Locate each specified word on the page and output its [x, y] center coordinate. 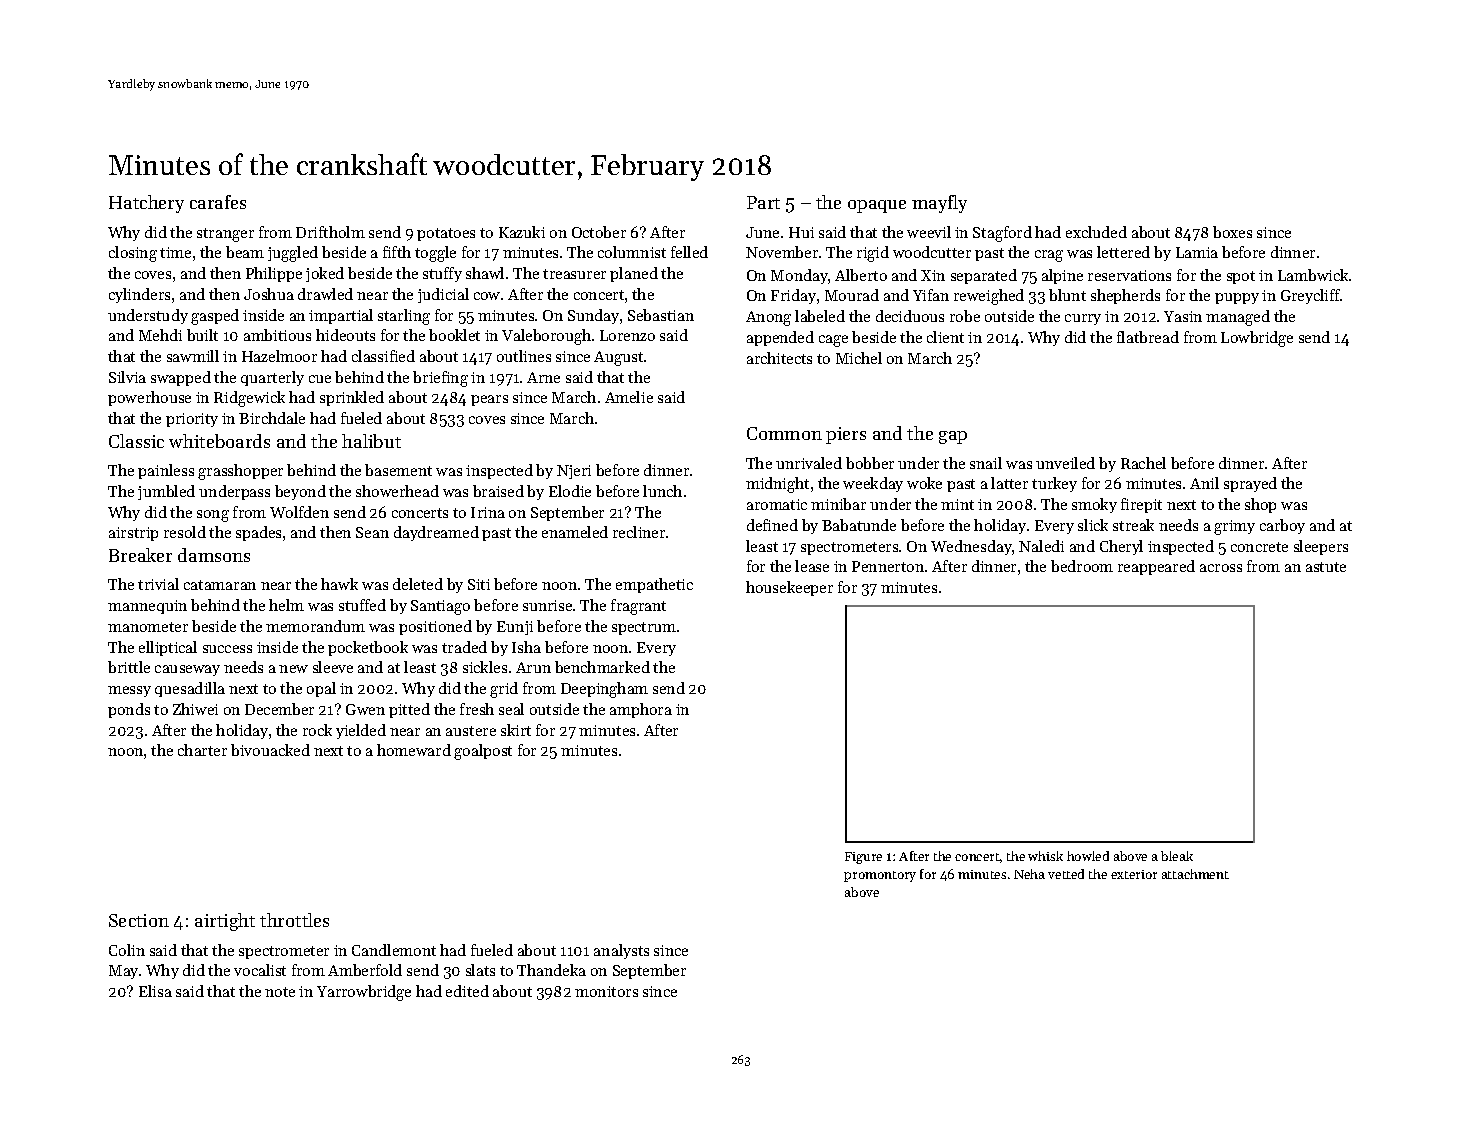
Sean [372, 532]
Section [139, 920]
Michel [859, 358]
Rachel [1143, 463]
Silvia [127, 377]
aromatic [777, 504]
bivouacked [270, 750]
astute [1326, 567]
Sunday [593, 316]
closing [133, 254]
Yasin [1183, 316]
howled [1088, 856]
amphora [641, 710]
